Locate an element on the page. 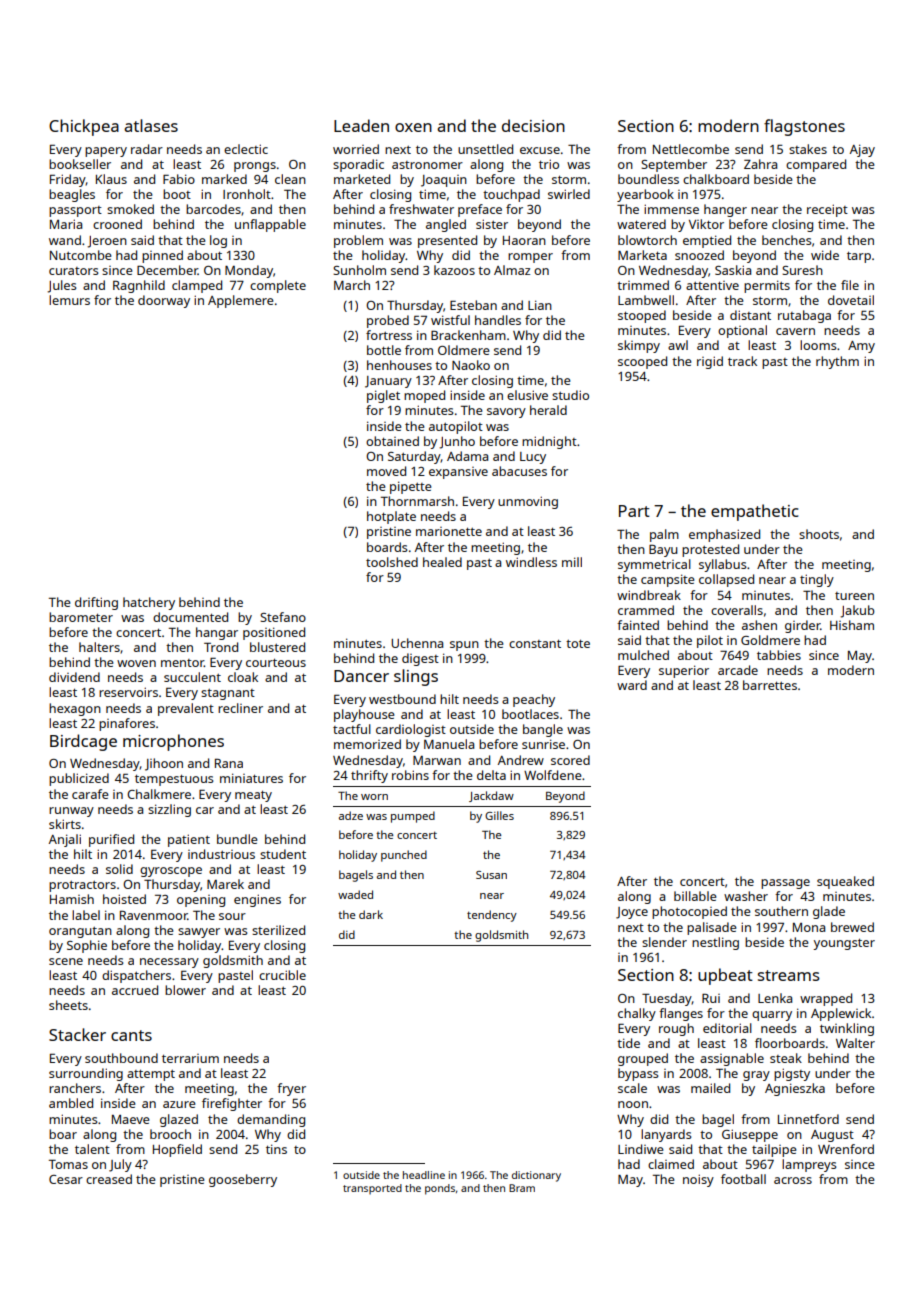 The width and height of the page is (924, 1308). noon is located at coordinates (633, 1104).
